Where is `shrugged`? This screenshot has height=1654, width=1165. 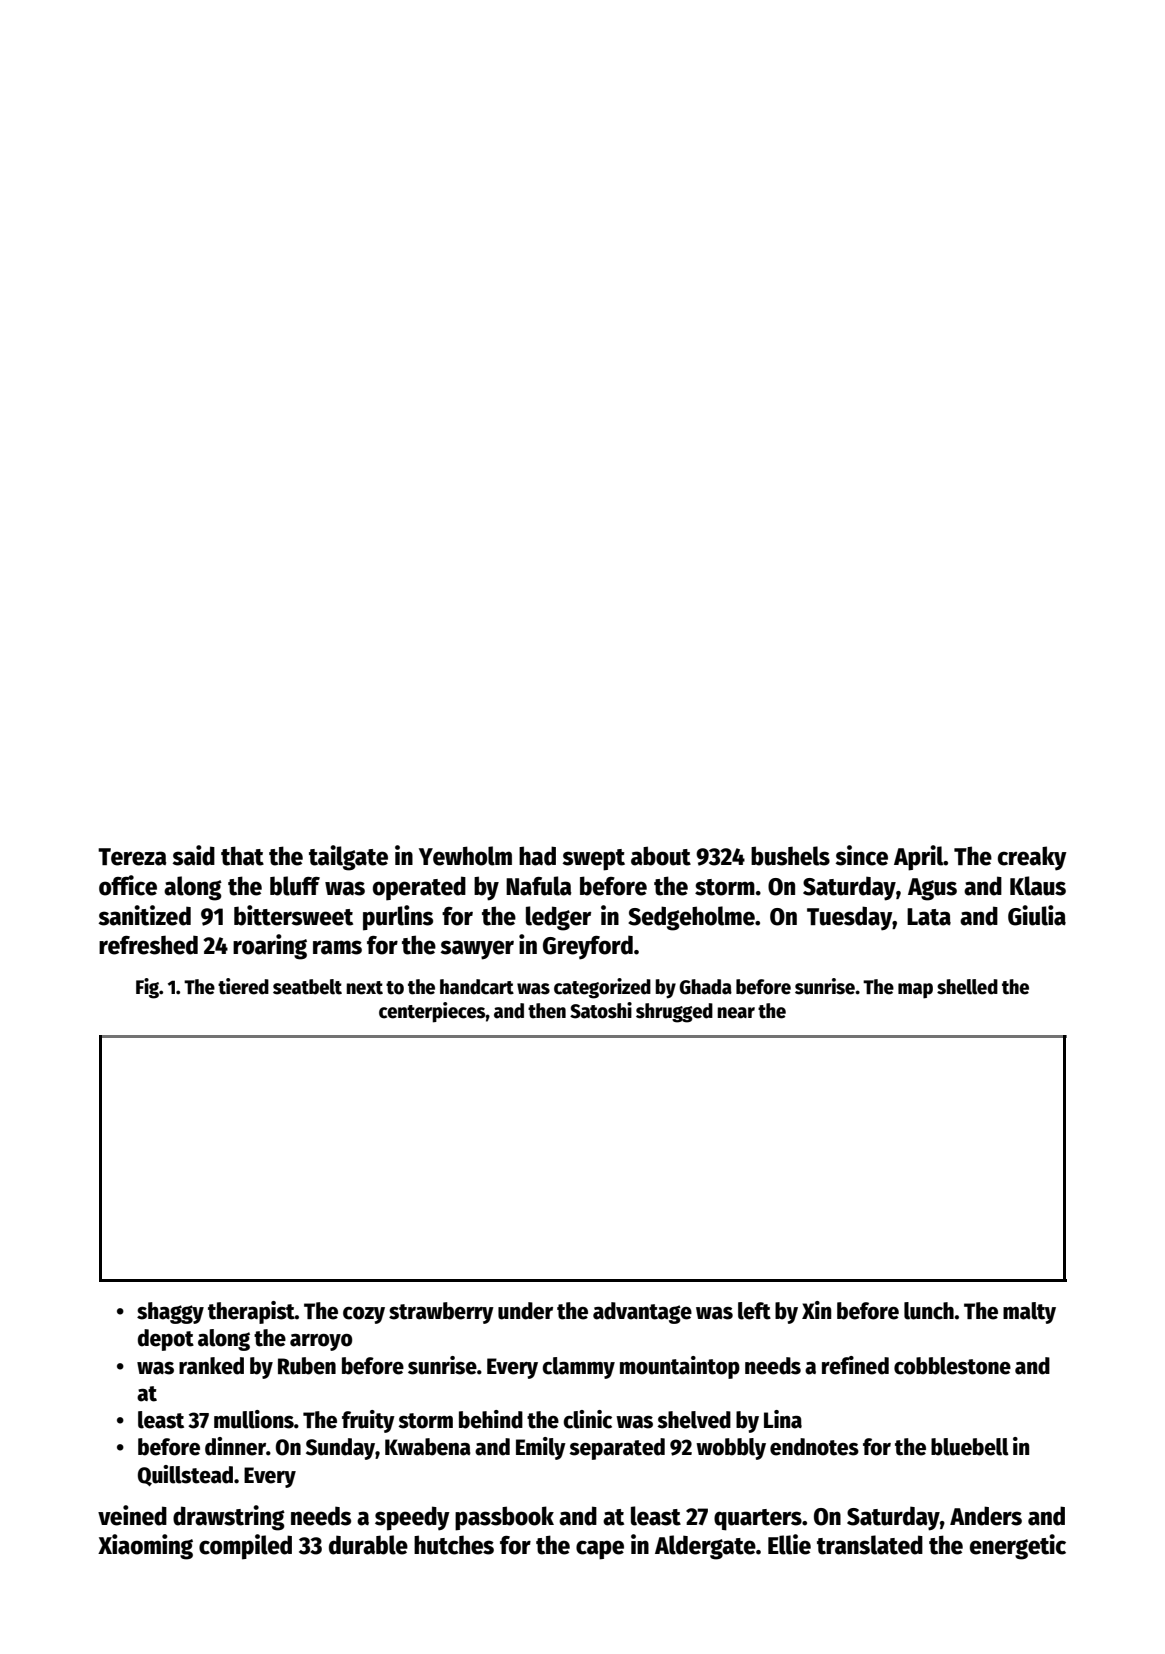 shrugged is located at coordinates (674, 1013).
